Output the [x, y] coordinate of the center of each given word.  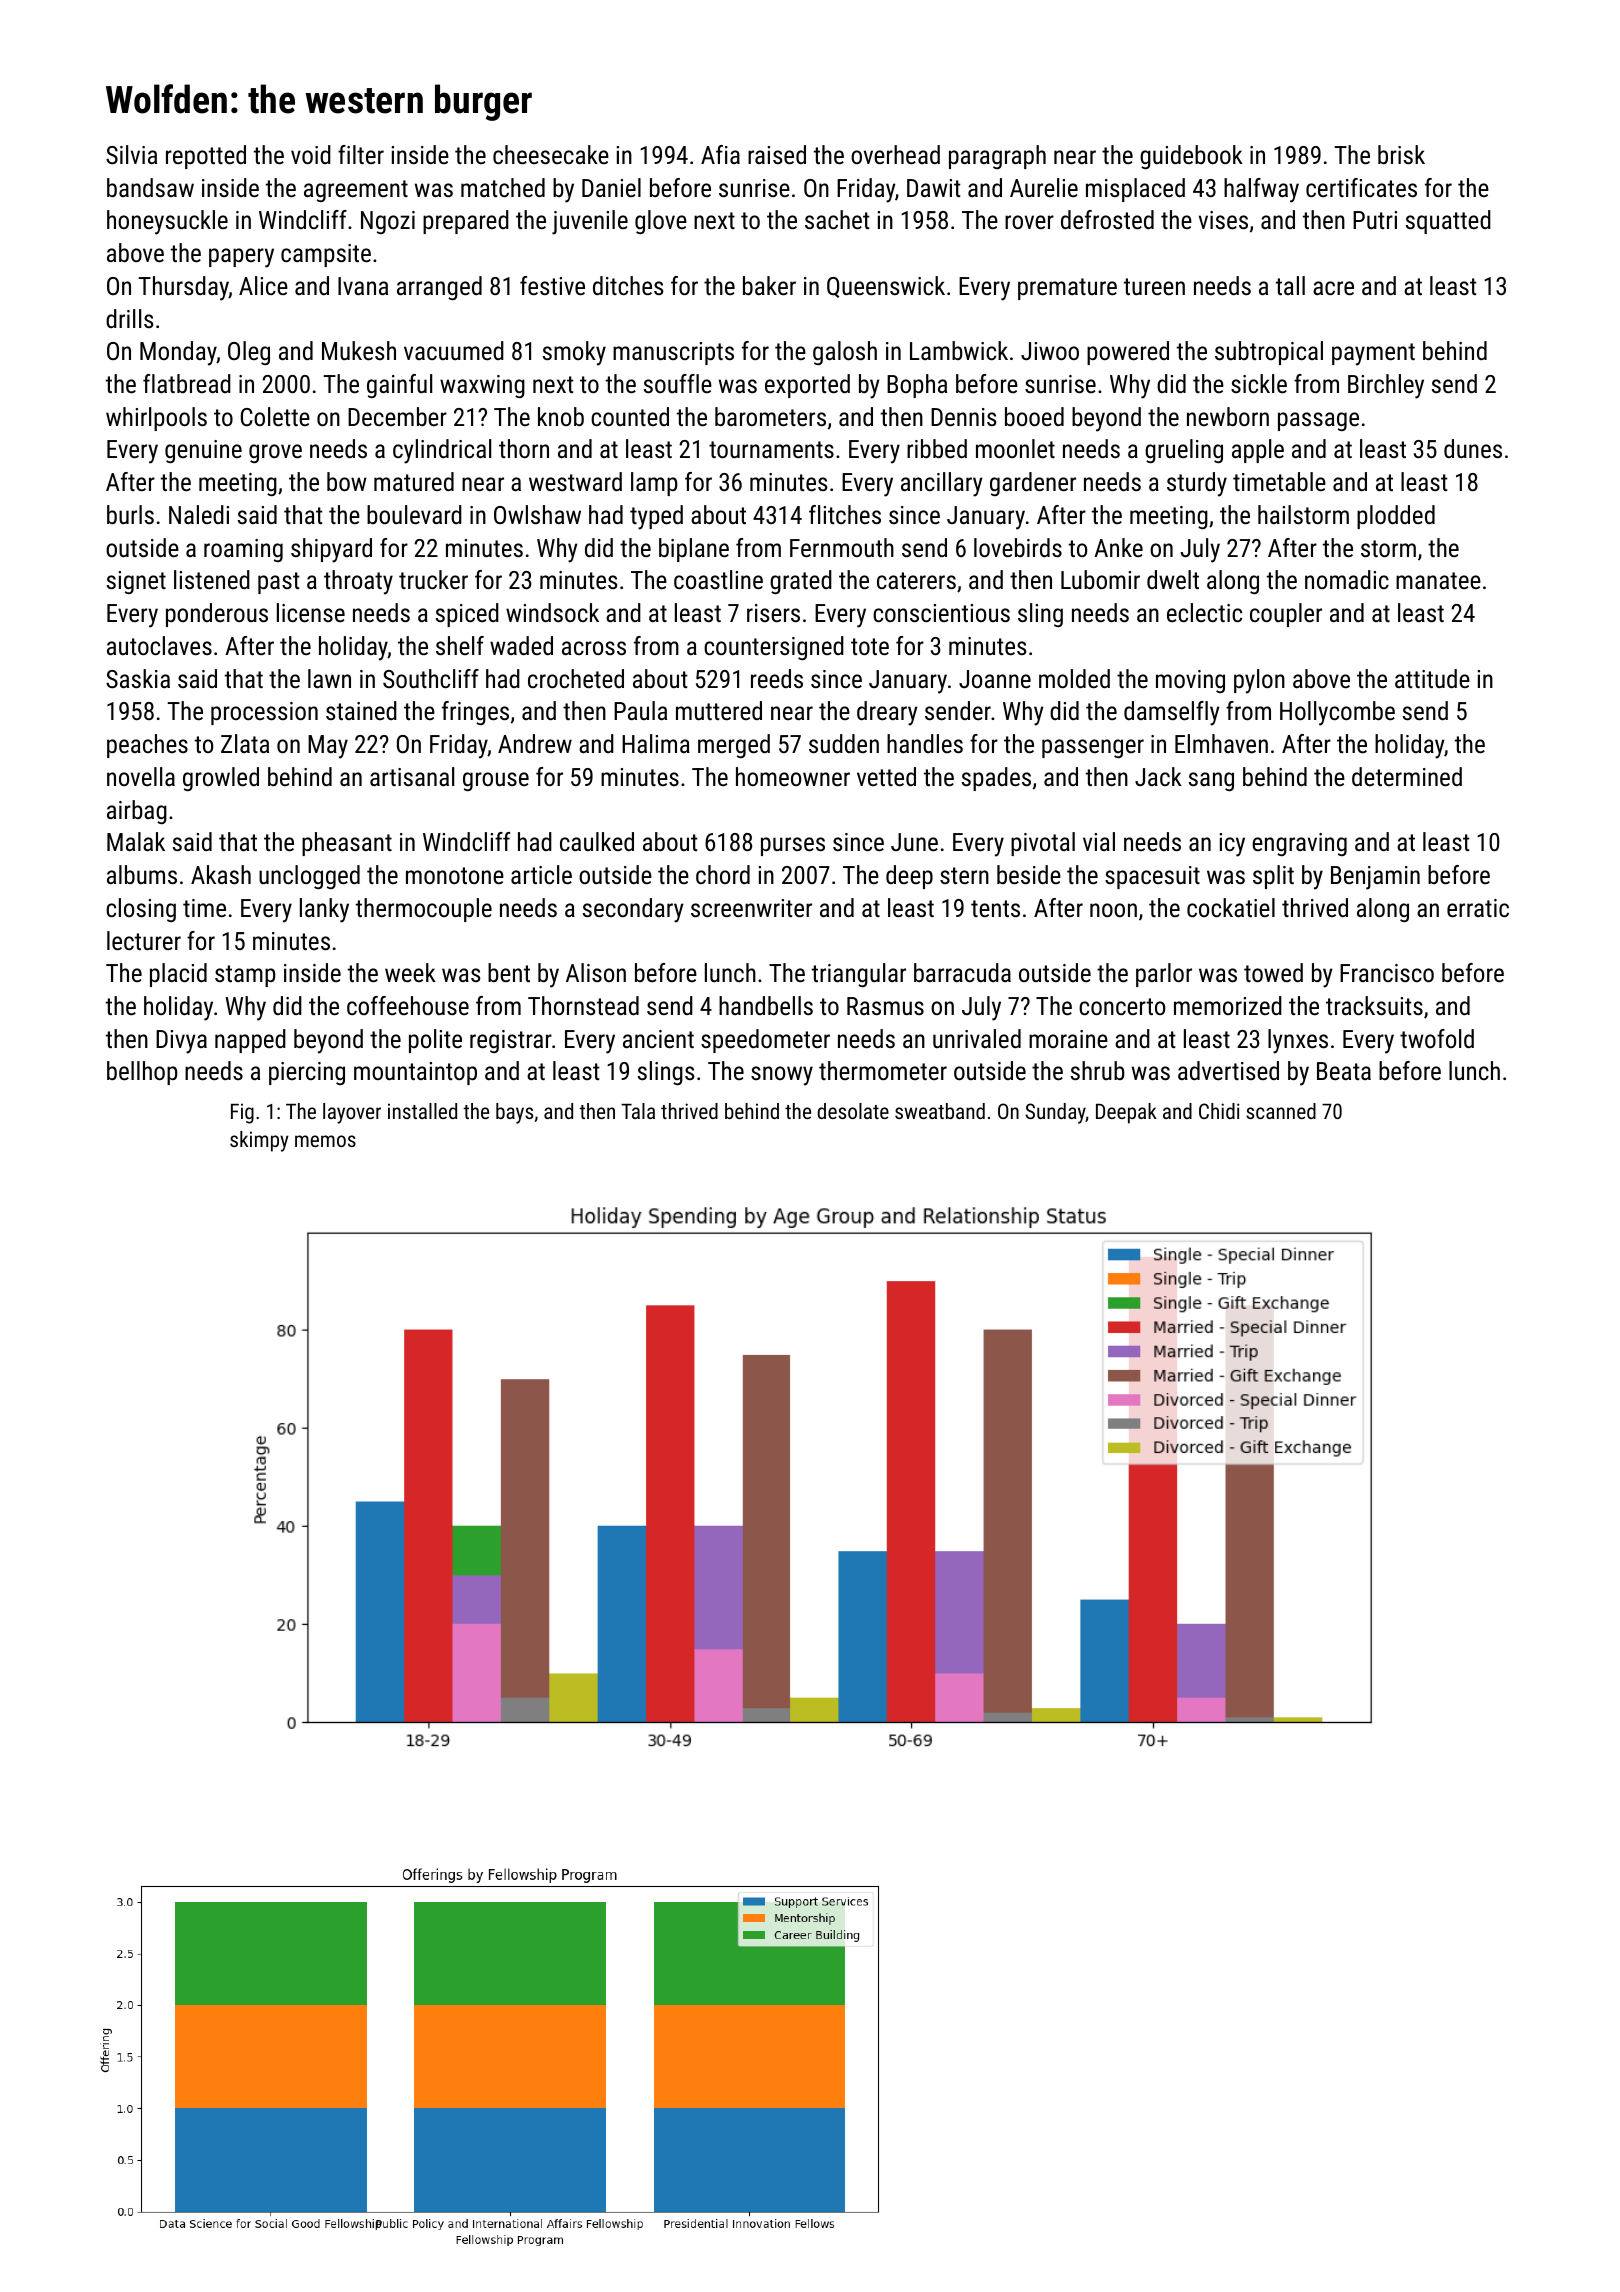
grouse [496, 781]
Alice [263, 285]
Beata [1344, 1071]
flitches [845, 514]
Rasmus [885, 1006]
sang [1211, 781]
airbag [137, 812]
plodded [1396, 517]
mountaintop [415, 1073]
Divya [181, 1042]
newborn [1228, 416]
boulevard [414, 514]
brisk [1401, 154]
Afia [720, 154]
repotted [206, 157]
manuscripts [673, 353]
